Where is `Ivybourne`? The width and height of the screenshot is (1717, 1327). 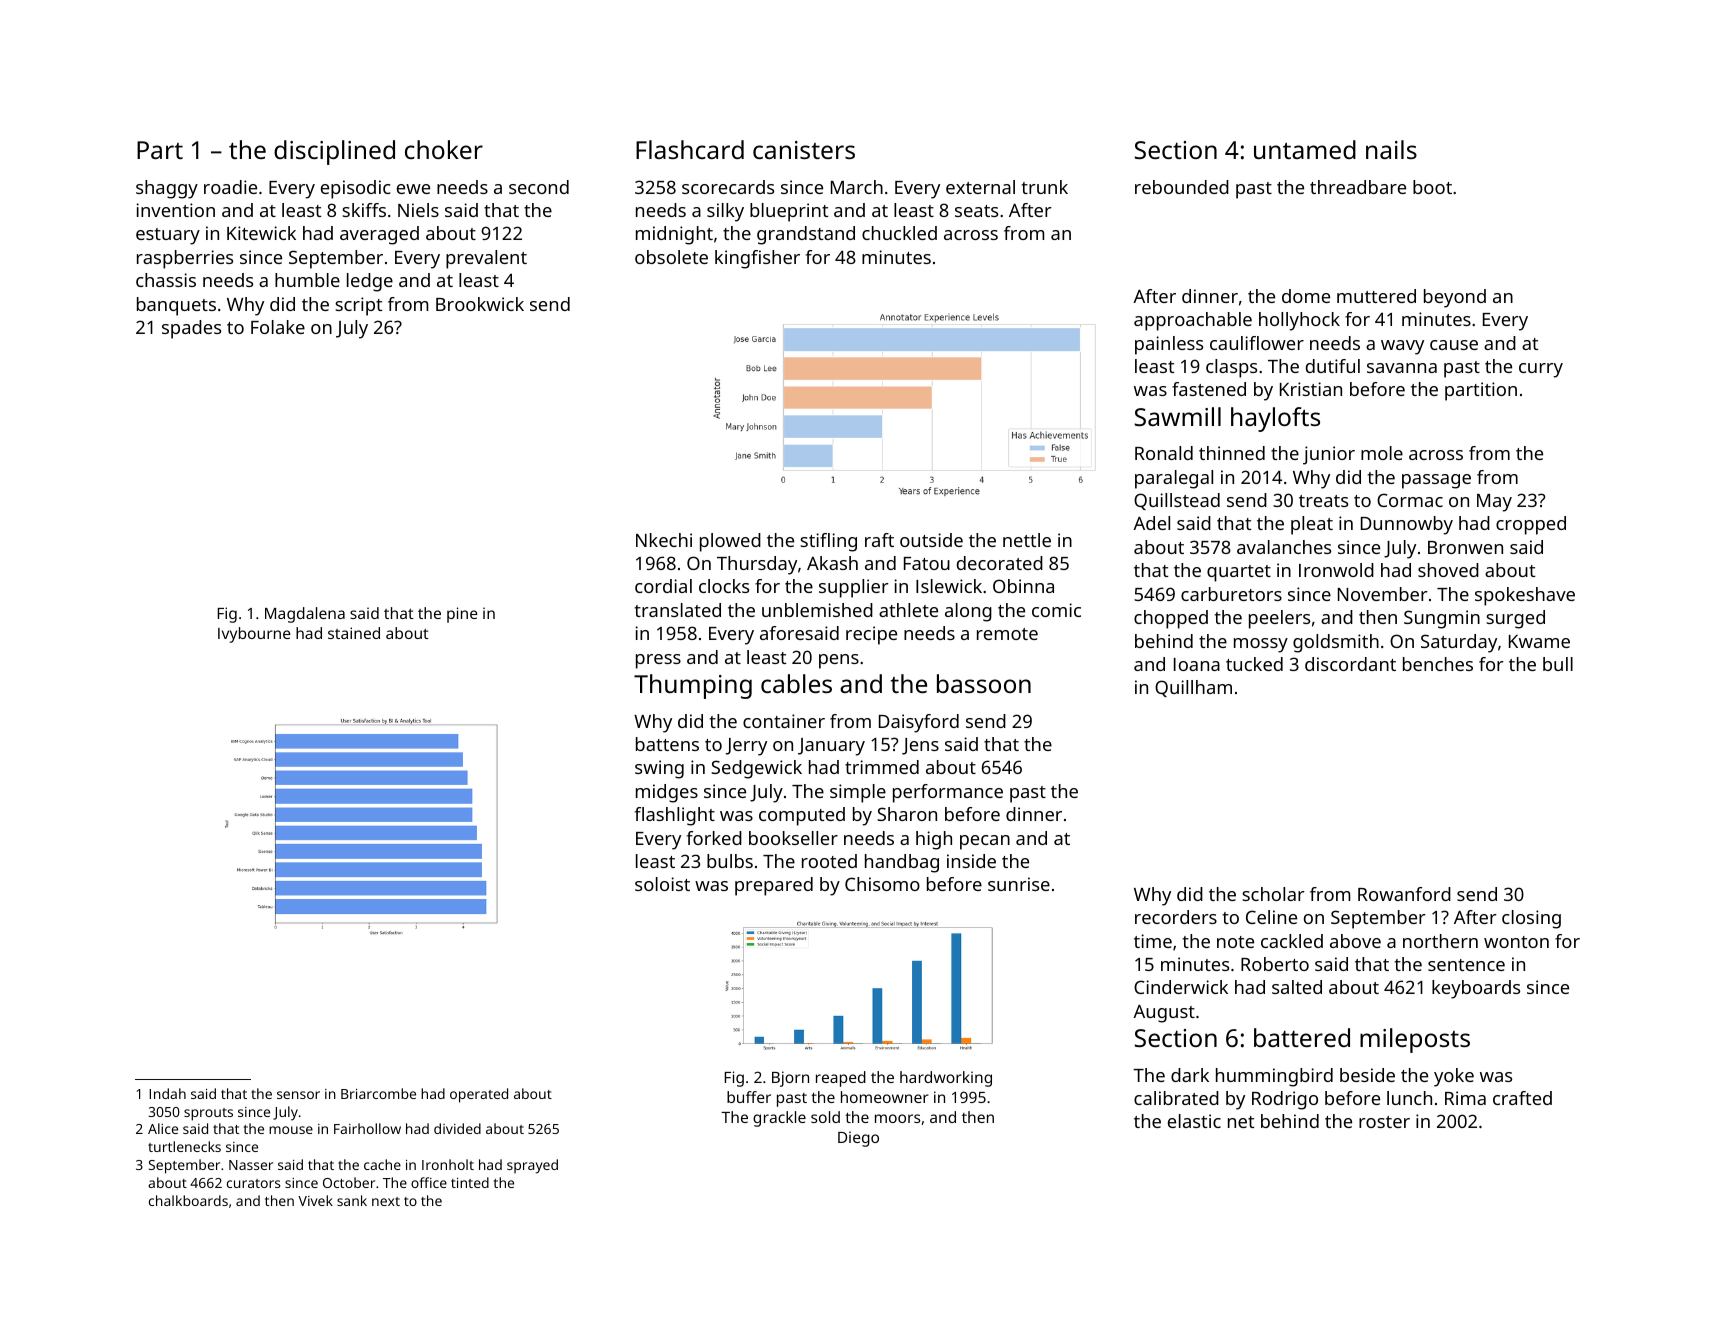
Ivybourne is located at coordinates (254, 635).
